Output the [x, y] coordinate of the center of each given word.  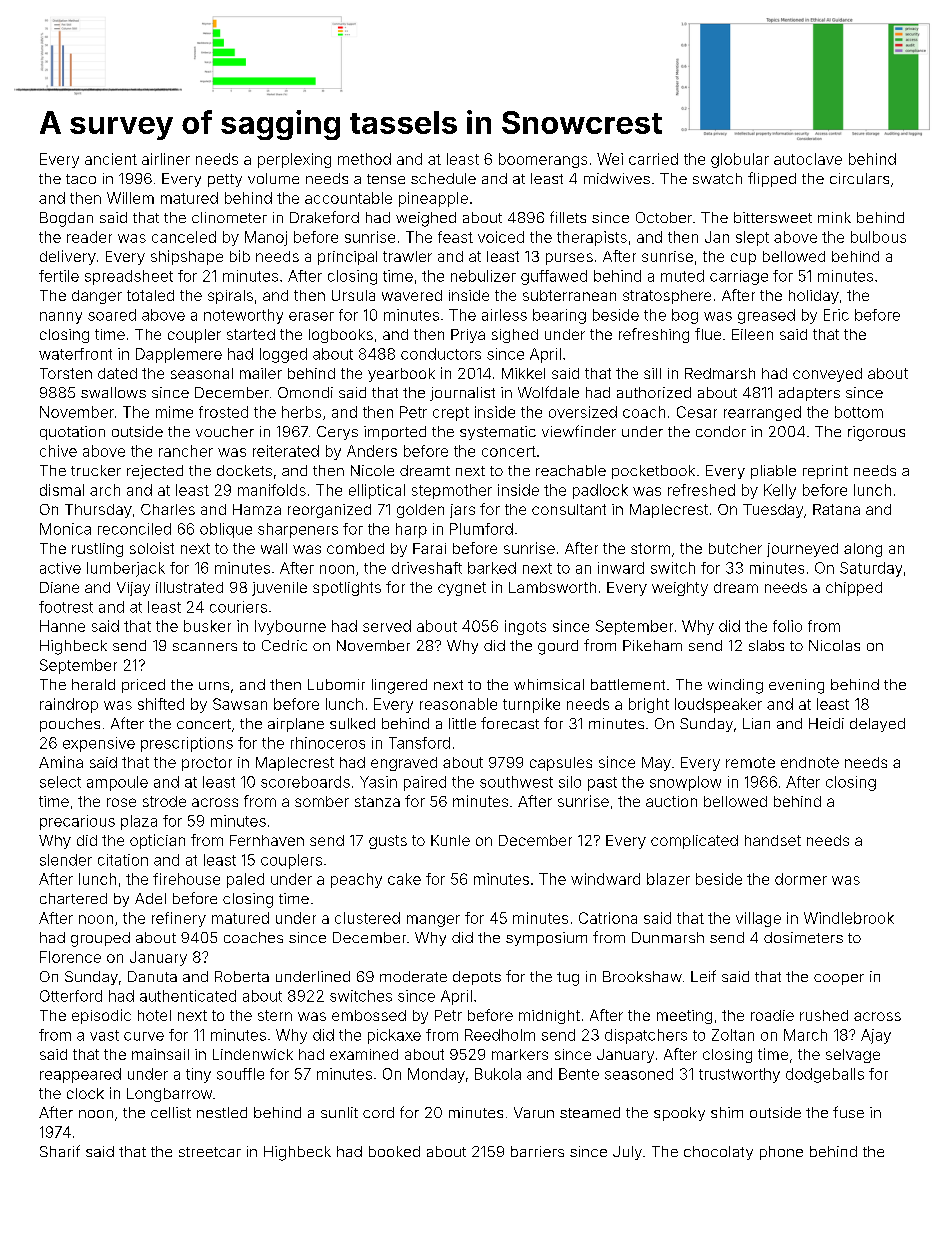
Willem [130, 198]
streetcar [210, 1152]
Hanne [62, 626]
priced [143, 686]
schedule [443, 178]
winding [735, 686]
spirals [230, 297]
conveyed [827, 375]
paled [245, 880]
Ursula [353, 295]
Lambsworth [552, 587]
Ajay [876, 1036]
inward [621, 568]
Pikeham [652, 645]
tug [568, 979]
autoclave [808, 159]
